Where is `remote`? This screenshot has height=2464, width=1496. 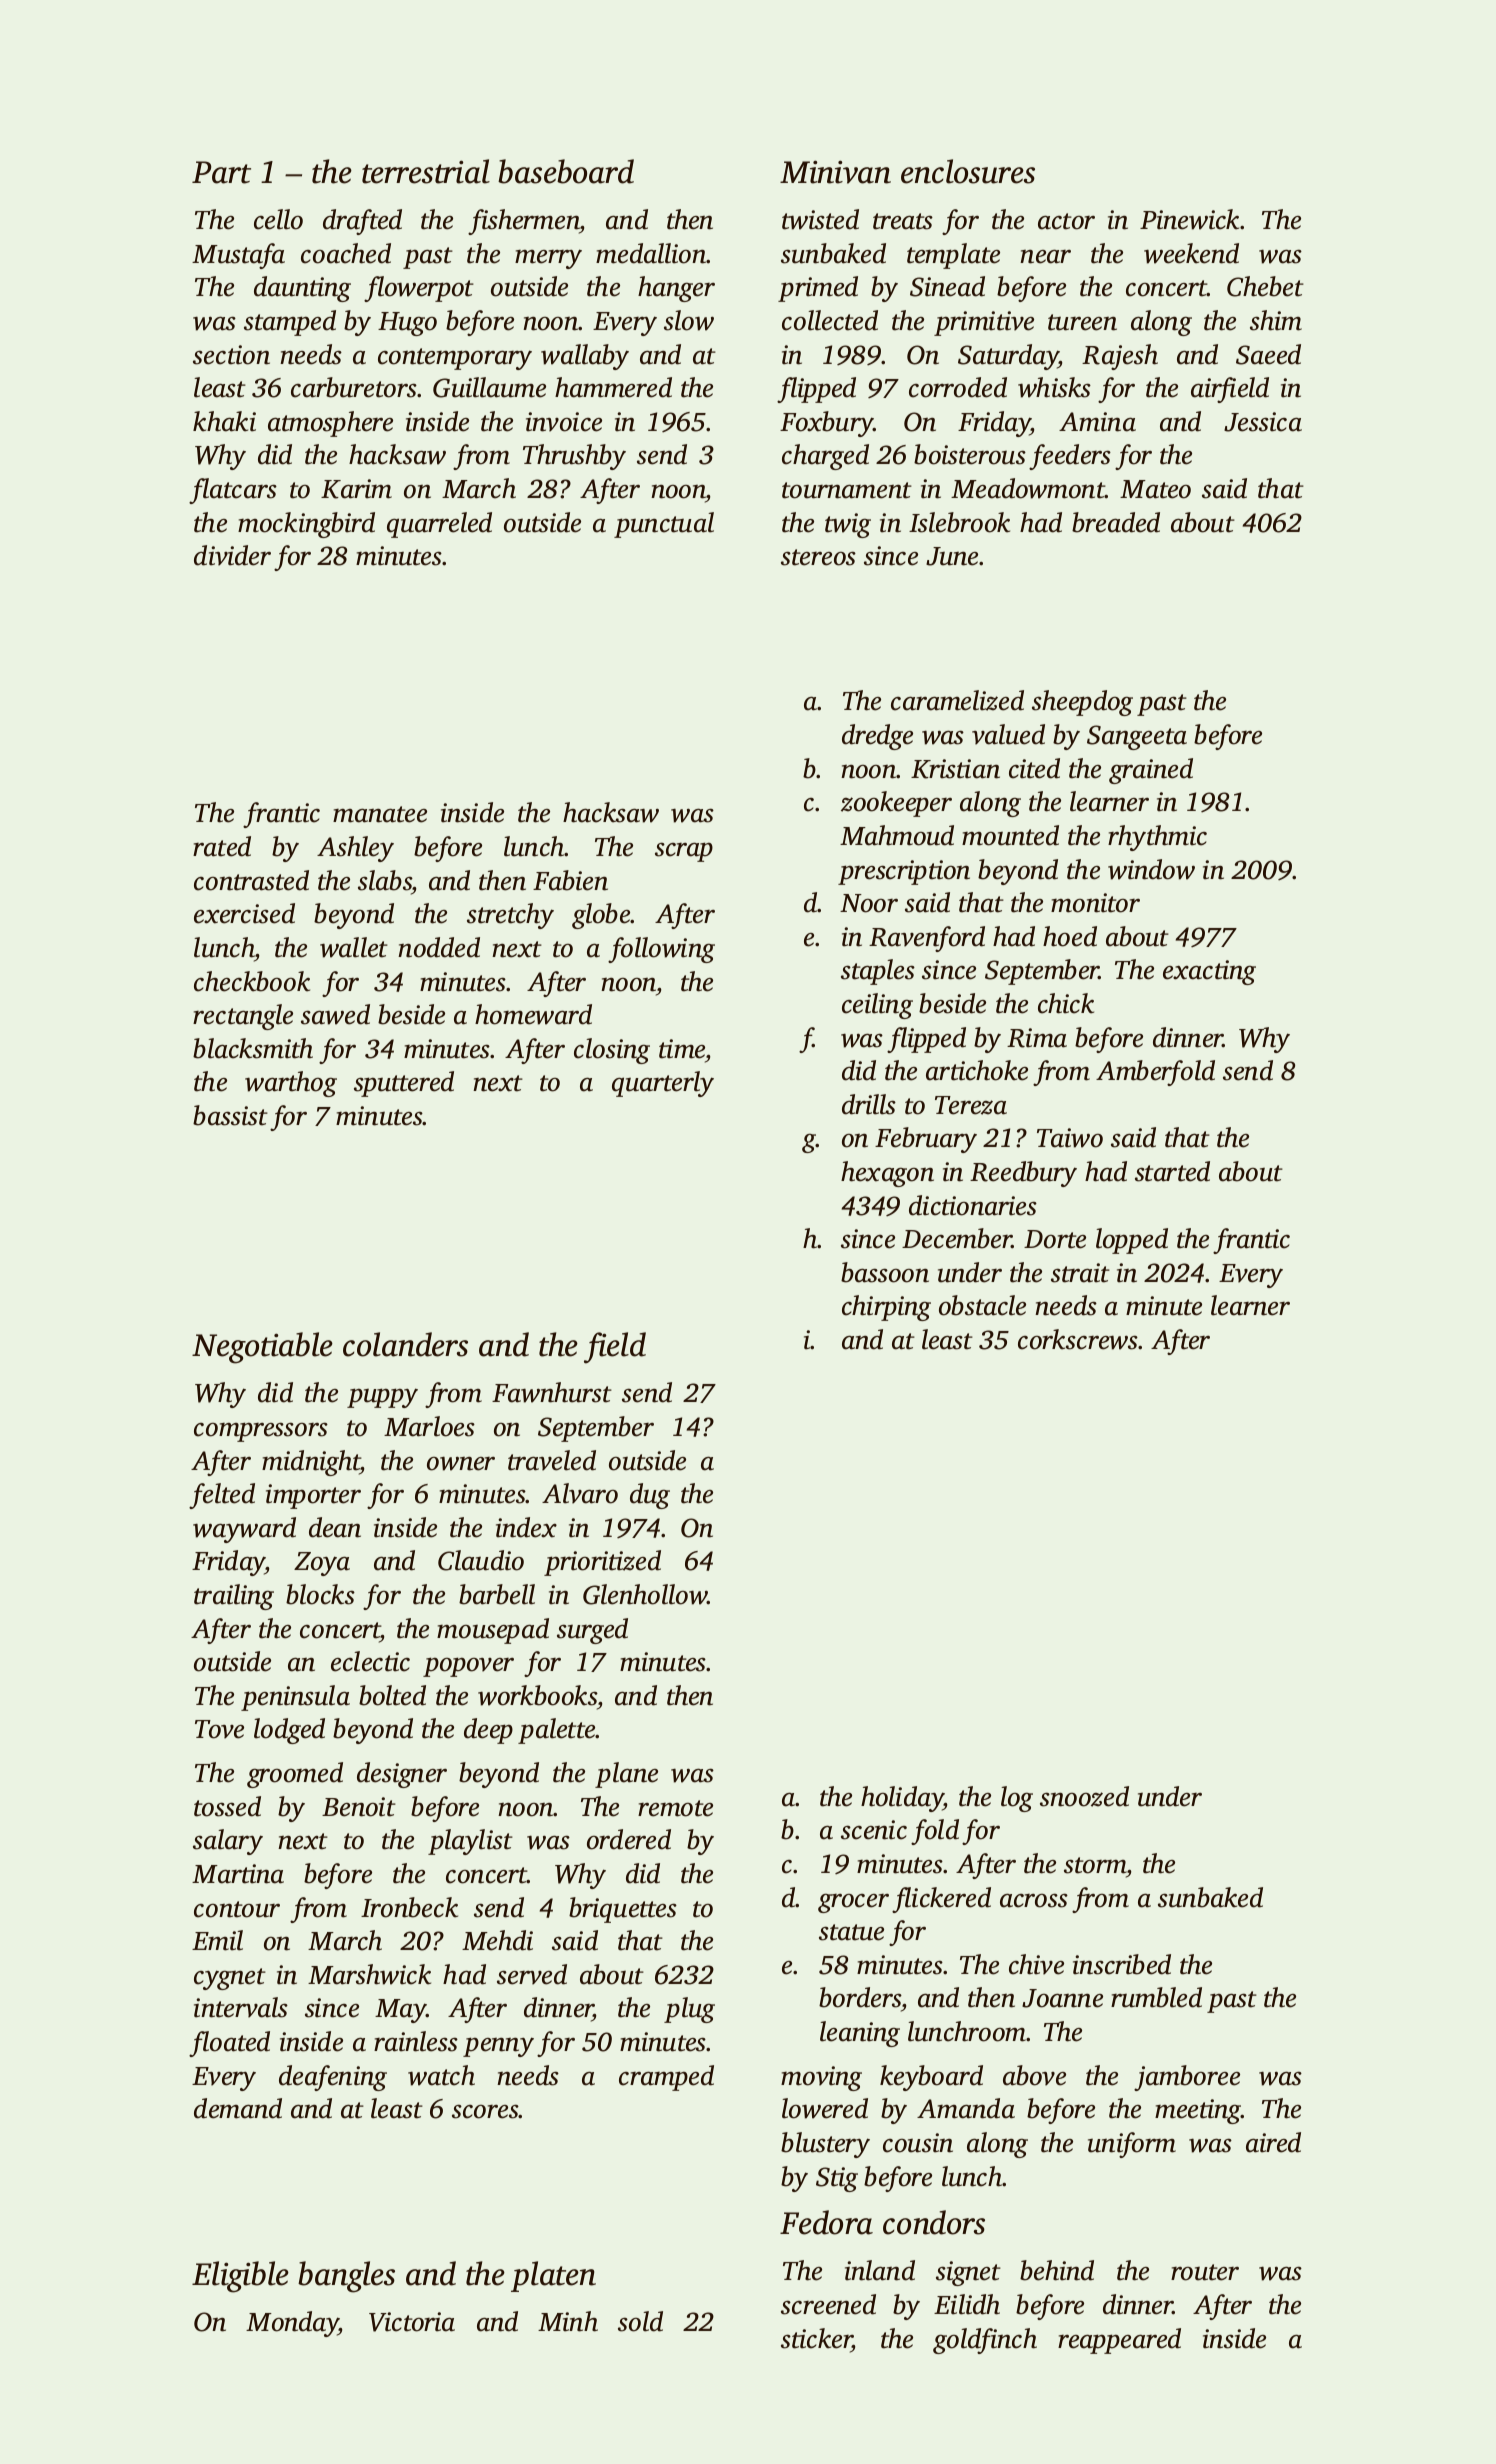 remote is located at coordinates (675, 1808).
